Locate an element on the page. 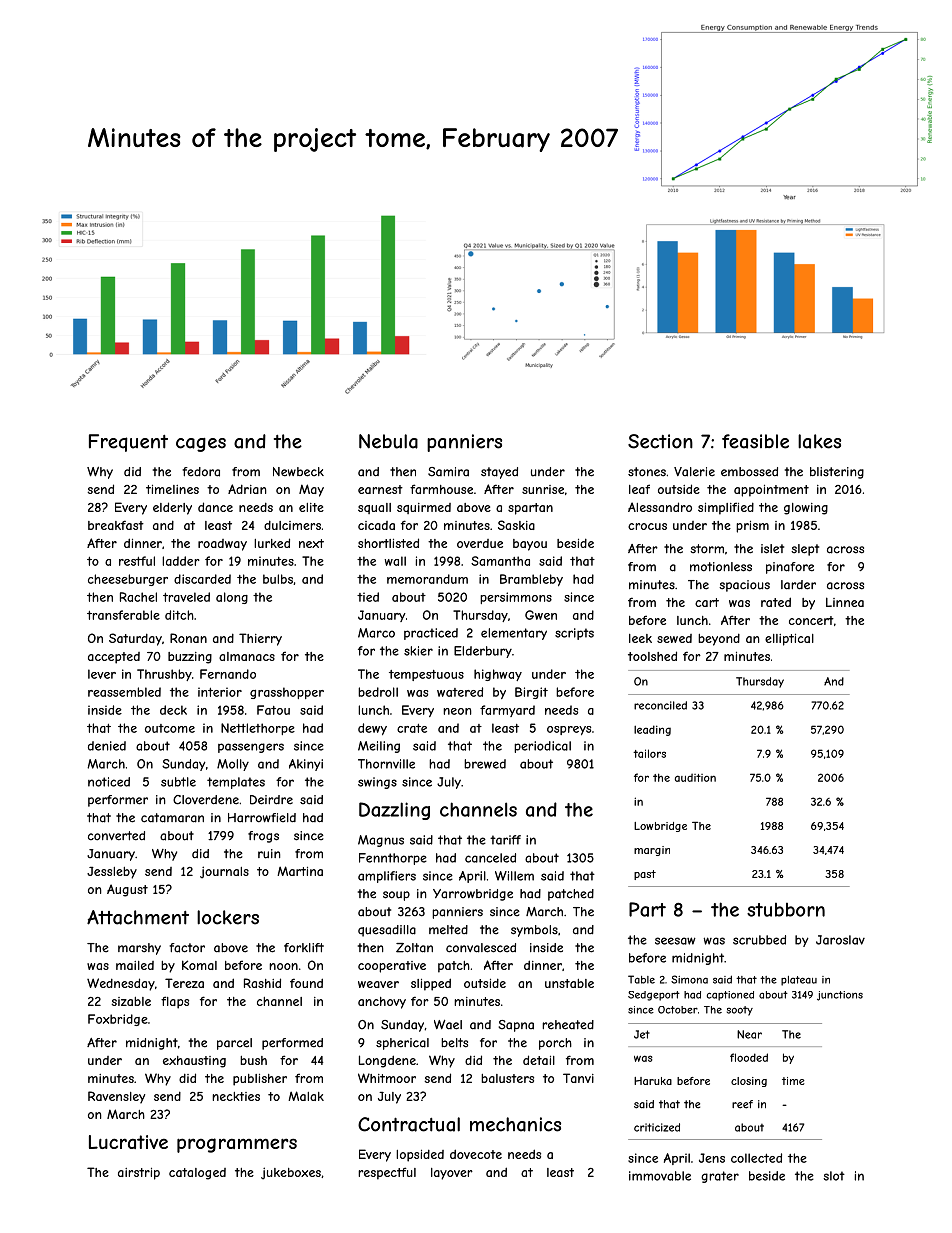  respectful is located at coordinates (387, 1173).
